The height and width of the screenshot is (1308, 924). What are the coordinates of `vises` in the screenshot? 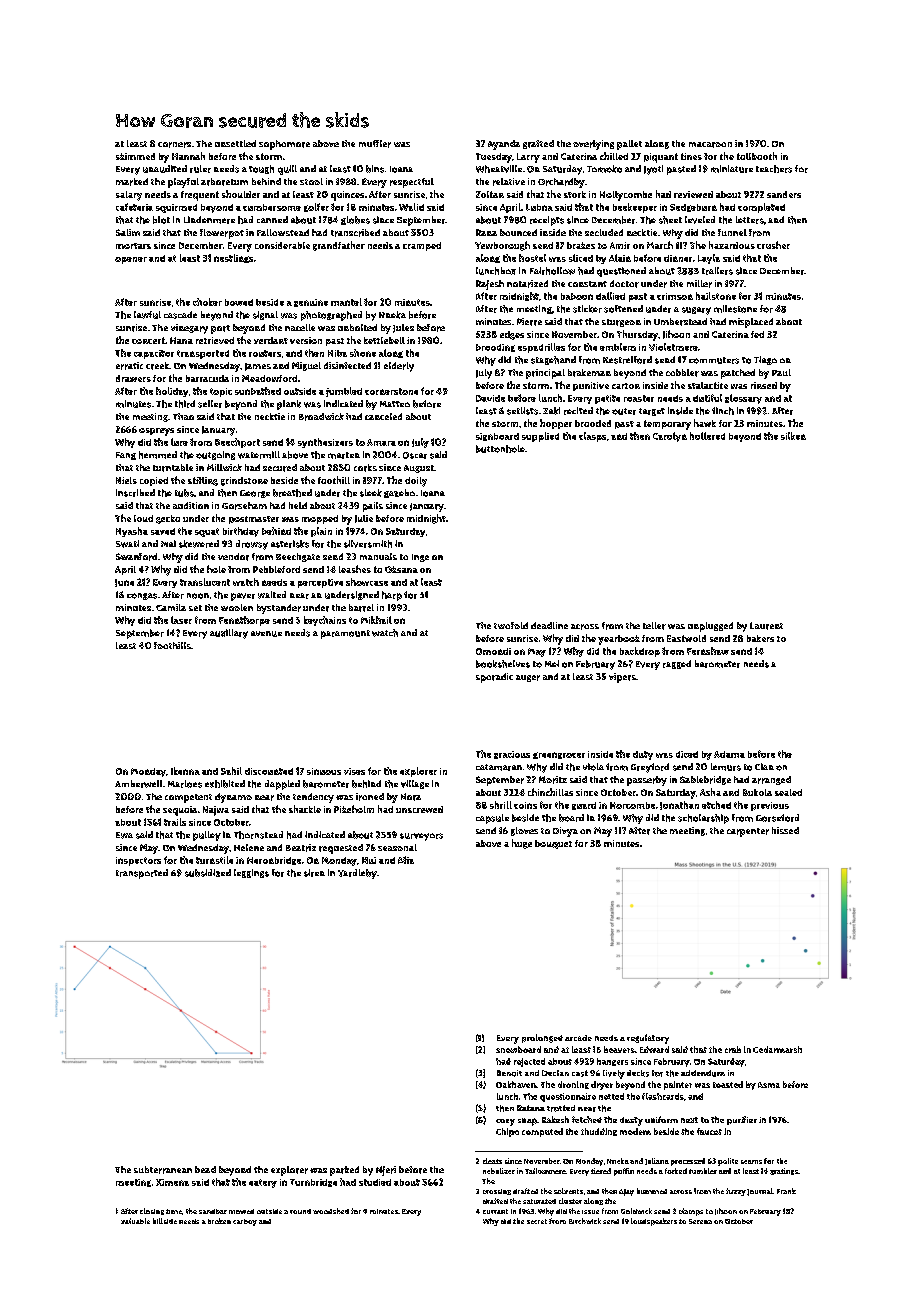 It's located at (354, 771).
